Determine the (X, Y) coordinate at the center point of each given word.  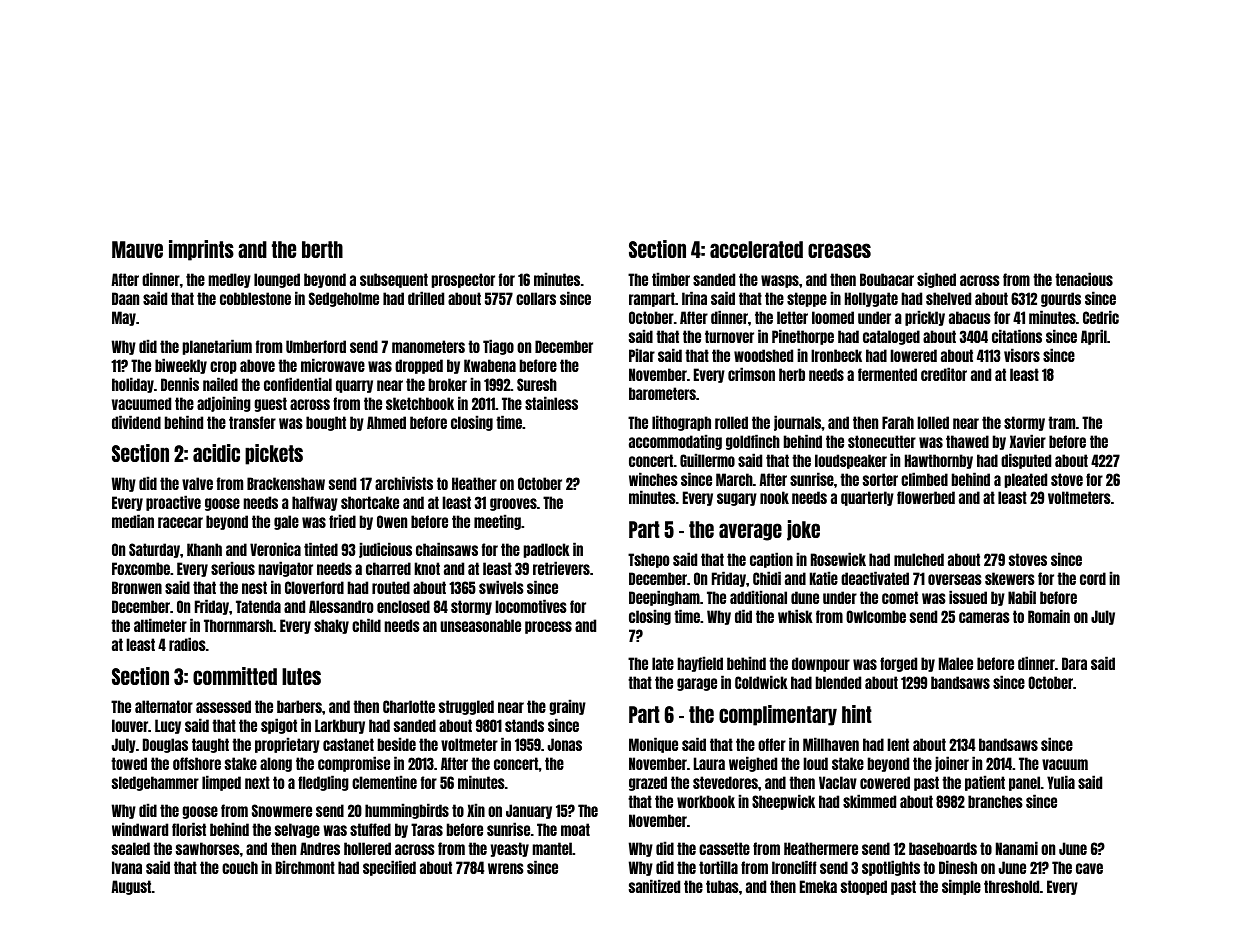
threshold (1011, 886)
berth (322, 249)
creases (839, 250)
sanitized (654, 886)
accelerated (756, 249)
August (131, 887)
